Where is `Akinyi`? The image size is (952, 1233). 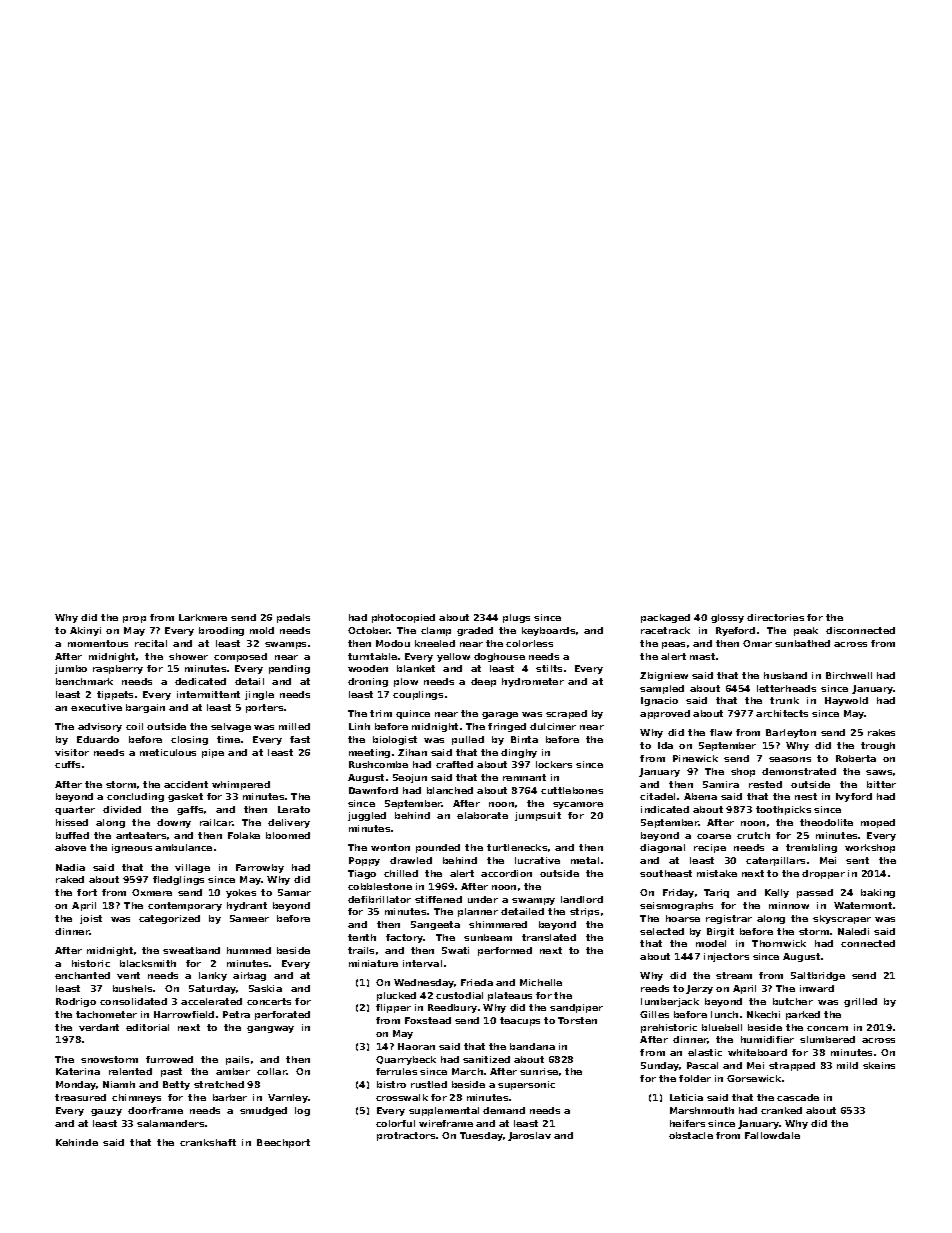
Akinyi is located at coordinates (85, 631).
